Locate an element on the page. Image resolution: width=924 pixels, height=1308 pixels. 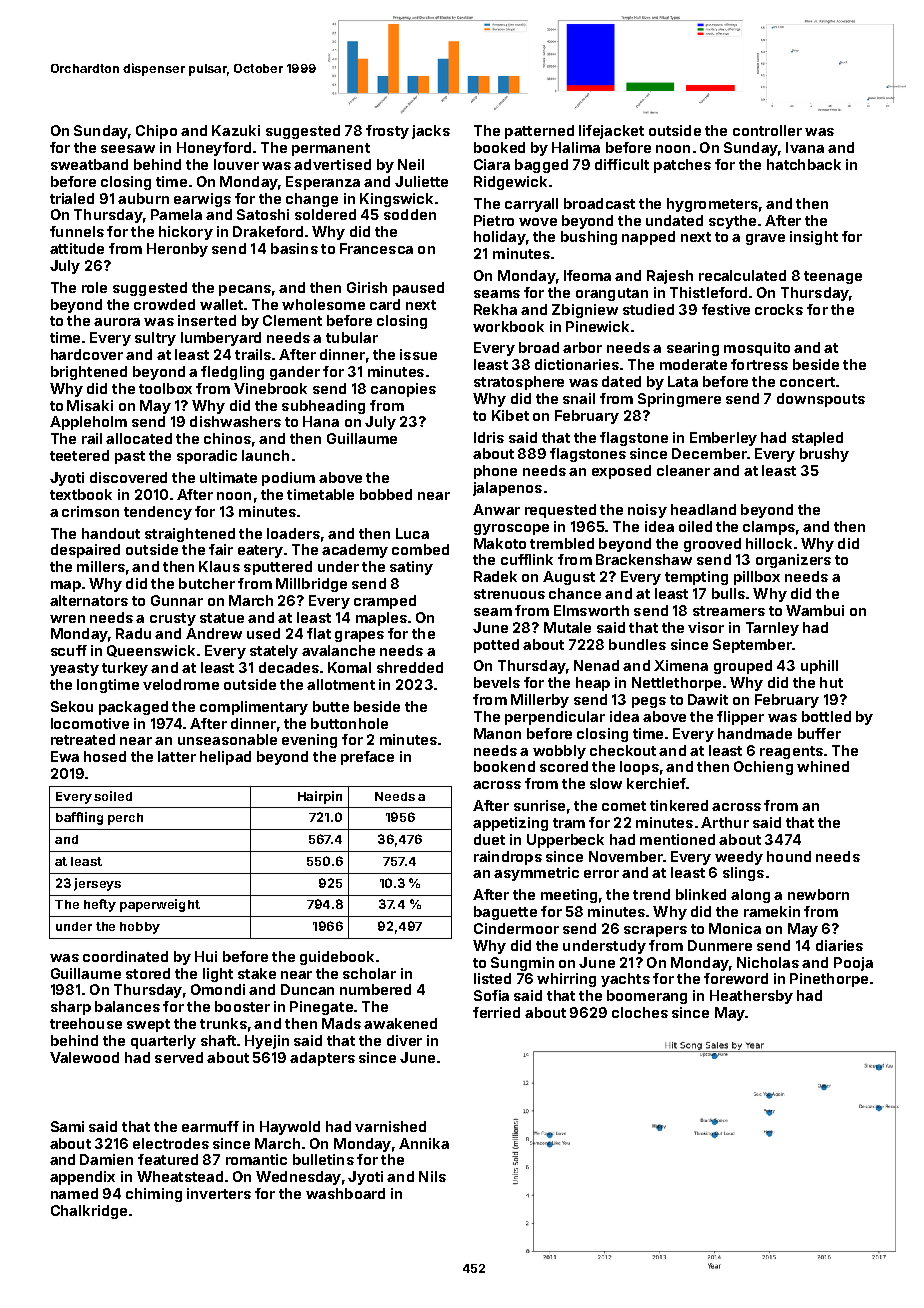
Chalkridge is located at coordinates (89, 1212).
